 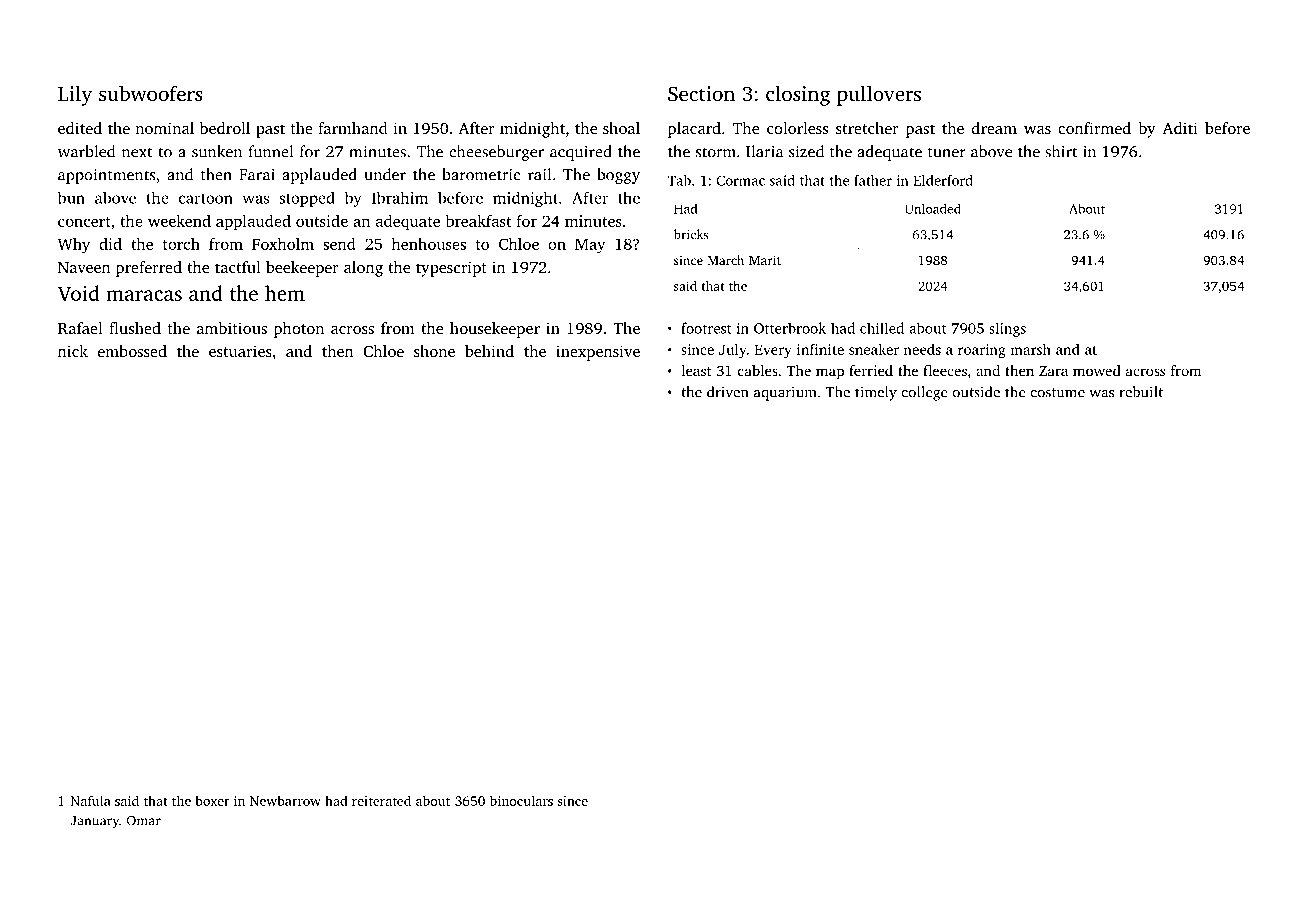 What do you see at coordinates (925, 393) in the screenshot?
I see `college` at bounding box center [925, 393].
